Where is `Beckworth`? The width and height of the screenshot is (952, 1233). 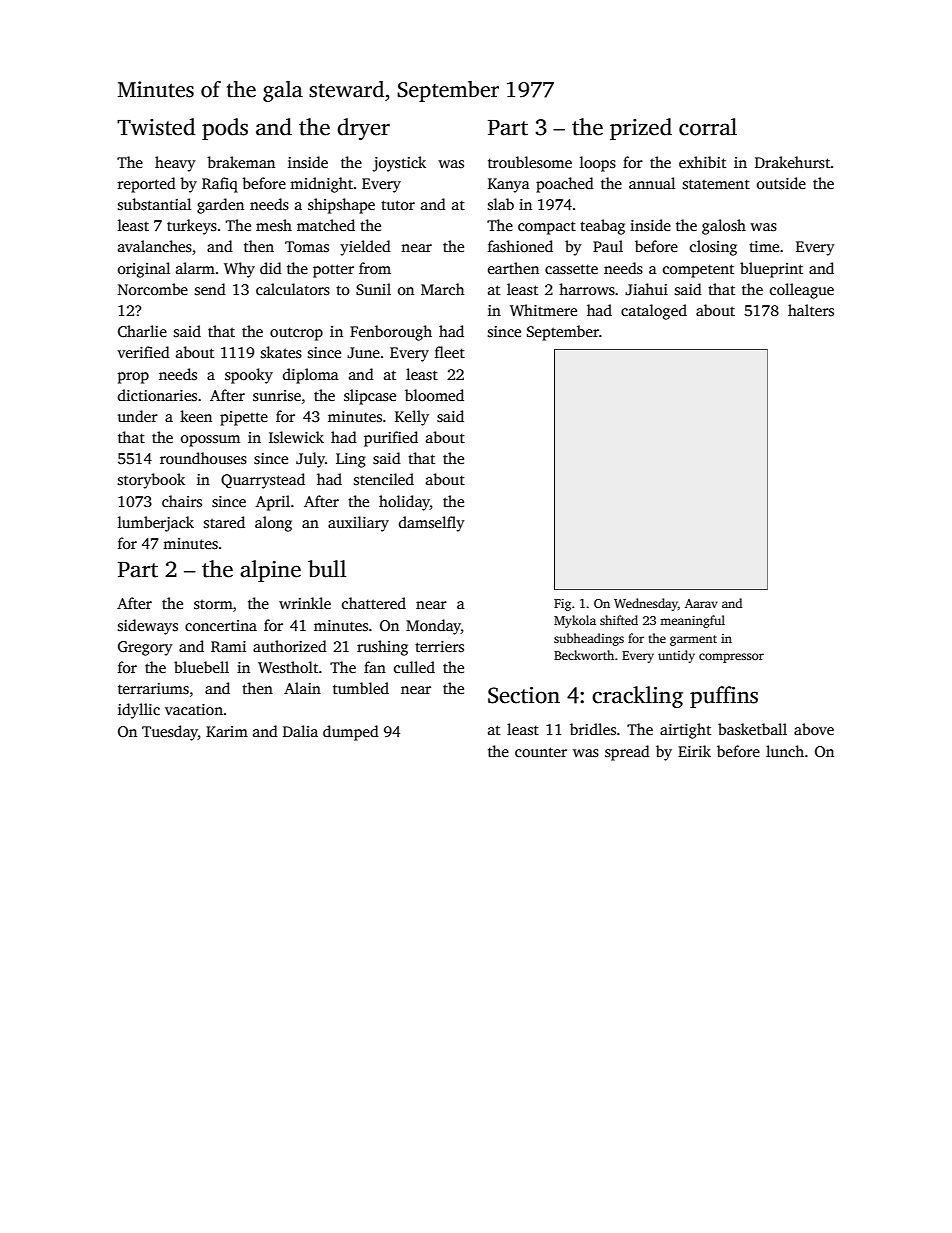 Beckworth is located at coordinates (584, 655).
